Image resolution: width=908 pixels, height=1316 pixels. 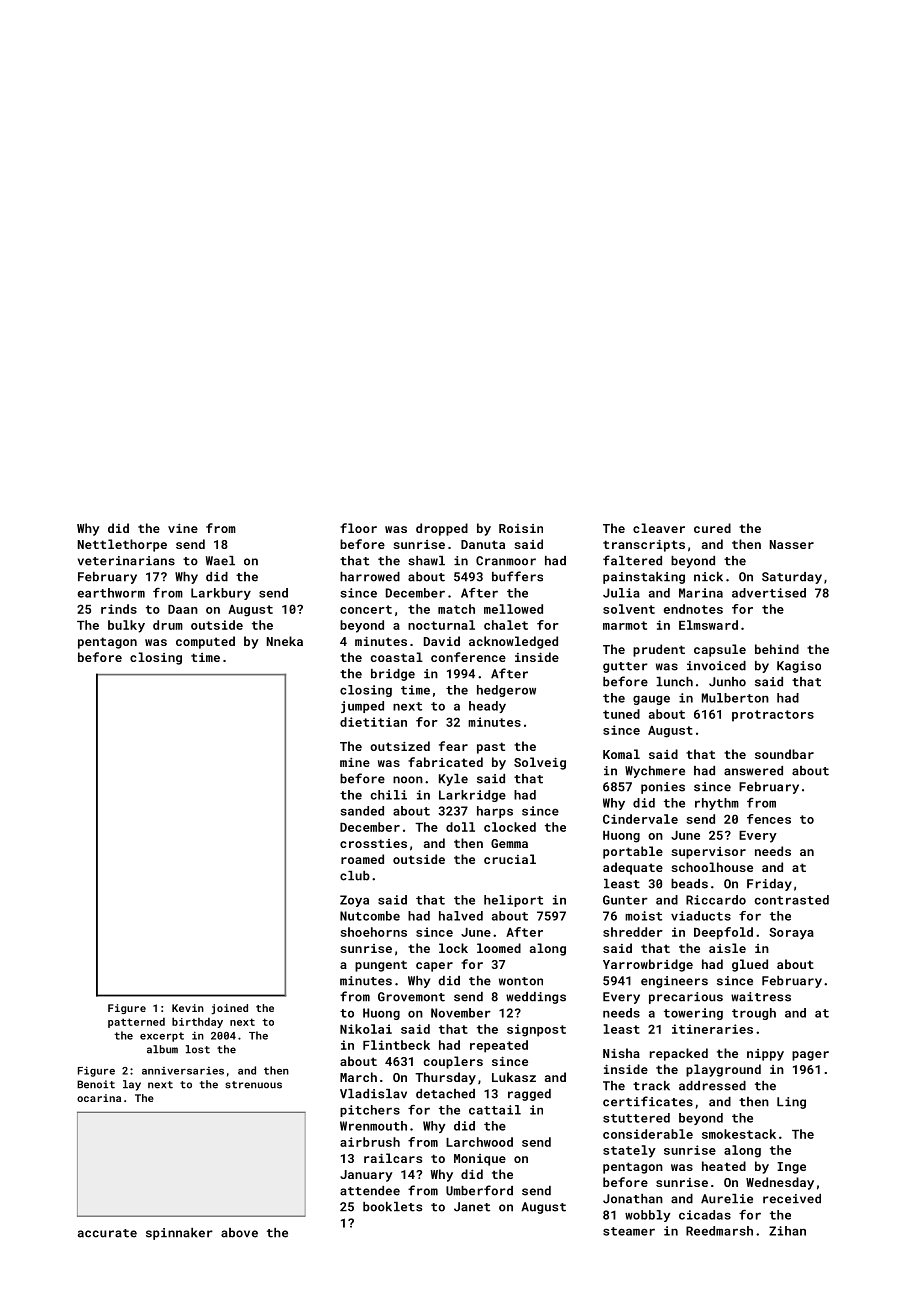 I want to click on booklets, so click(x=393, y=1207).
